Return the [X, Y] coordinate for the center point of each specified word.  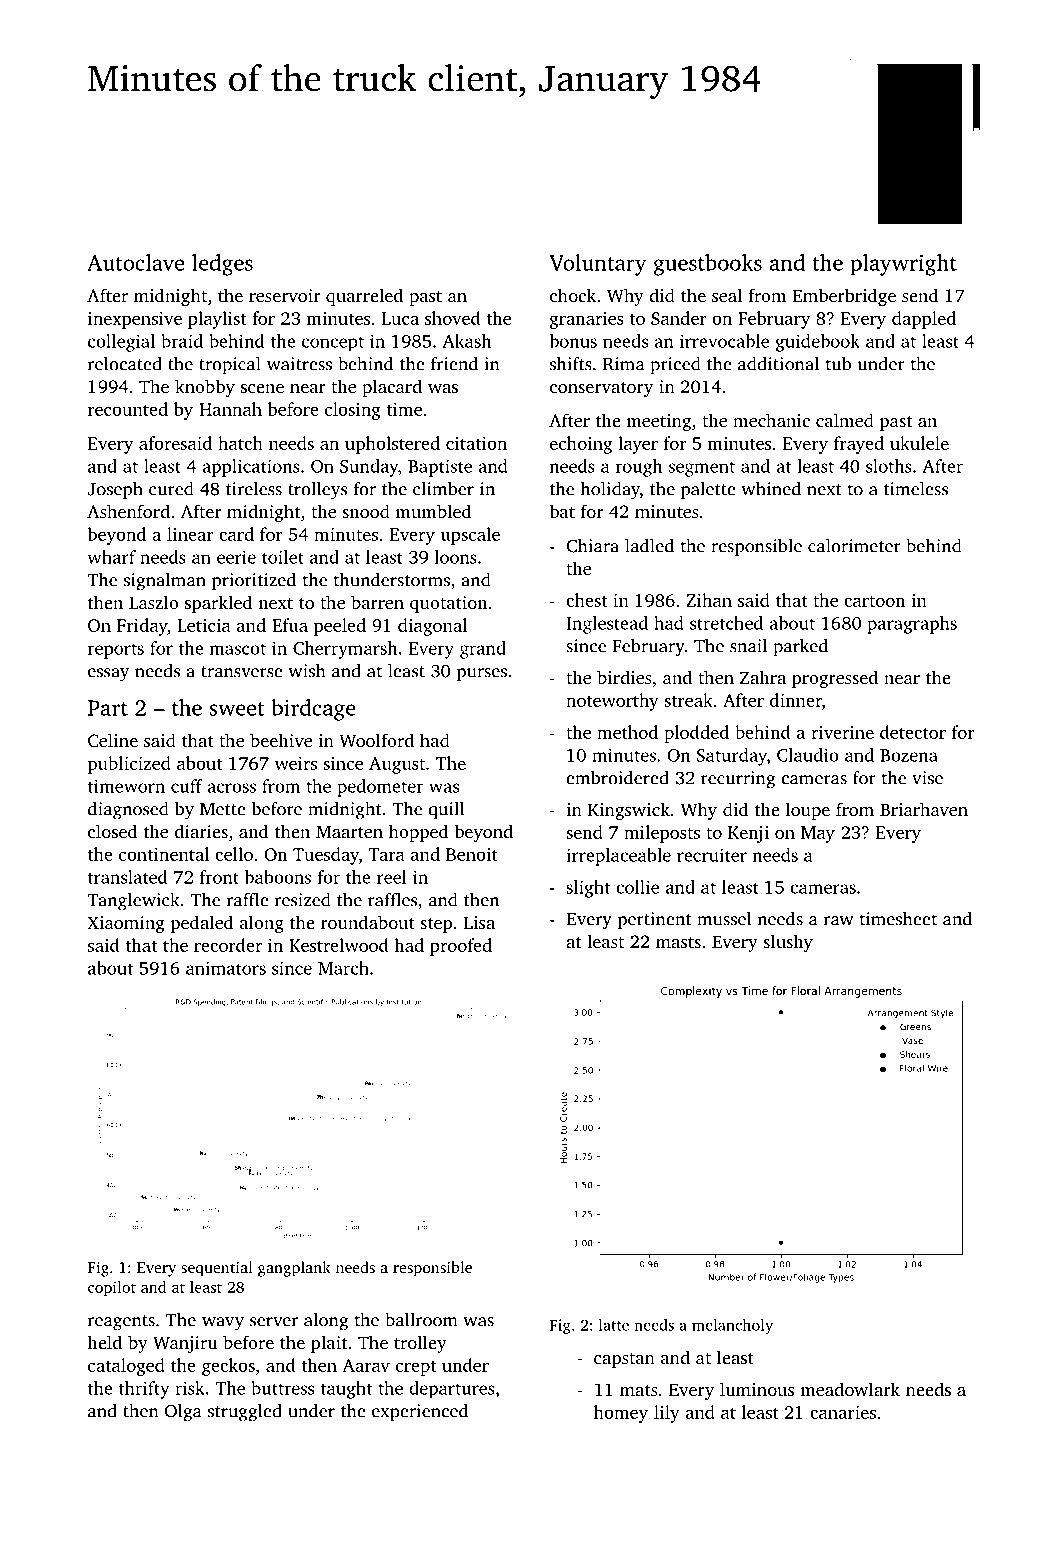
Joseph [115, 491]
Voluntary [597, 265]
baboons [278, 877]
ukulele [919, 443]
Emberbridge [844, 297]
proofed [461, 947]
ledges [222, 265]
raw [839, 921]
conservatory [601, 389]
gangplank [294, 1269]
